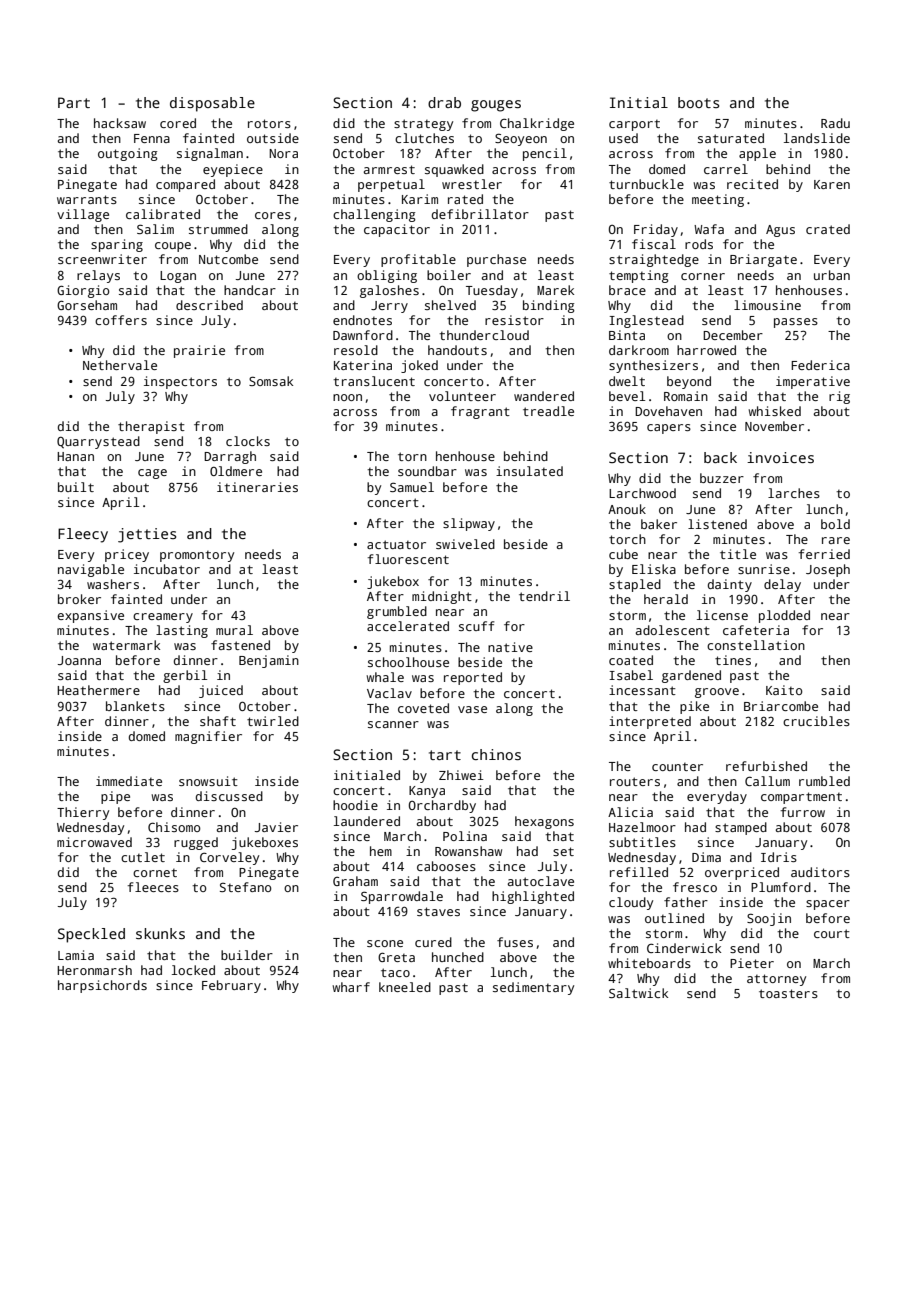 The image size is (908, 1316). I want to click on interpreted, so click(650, 722).
